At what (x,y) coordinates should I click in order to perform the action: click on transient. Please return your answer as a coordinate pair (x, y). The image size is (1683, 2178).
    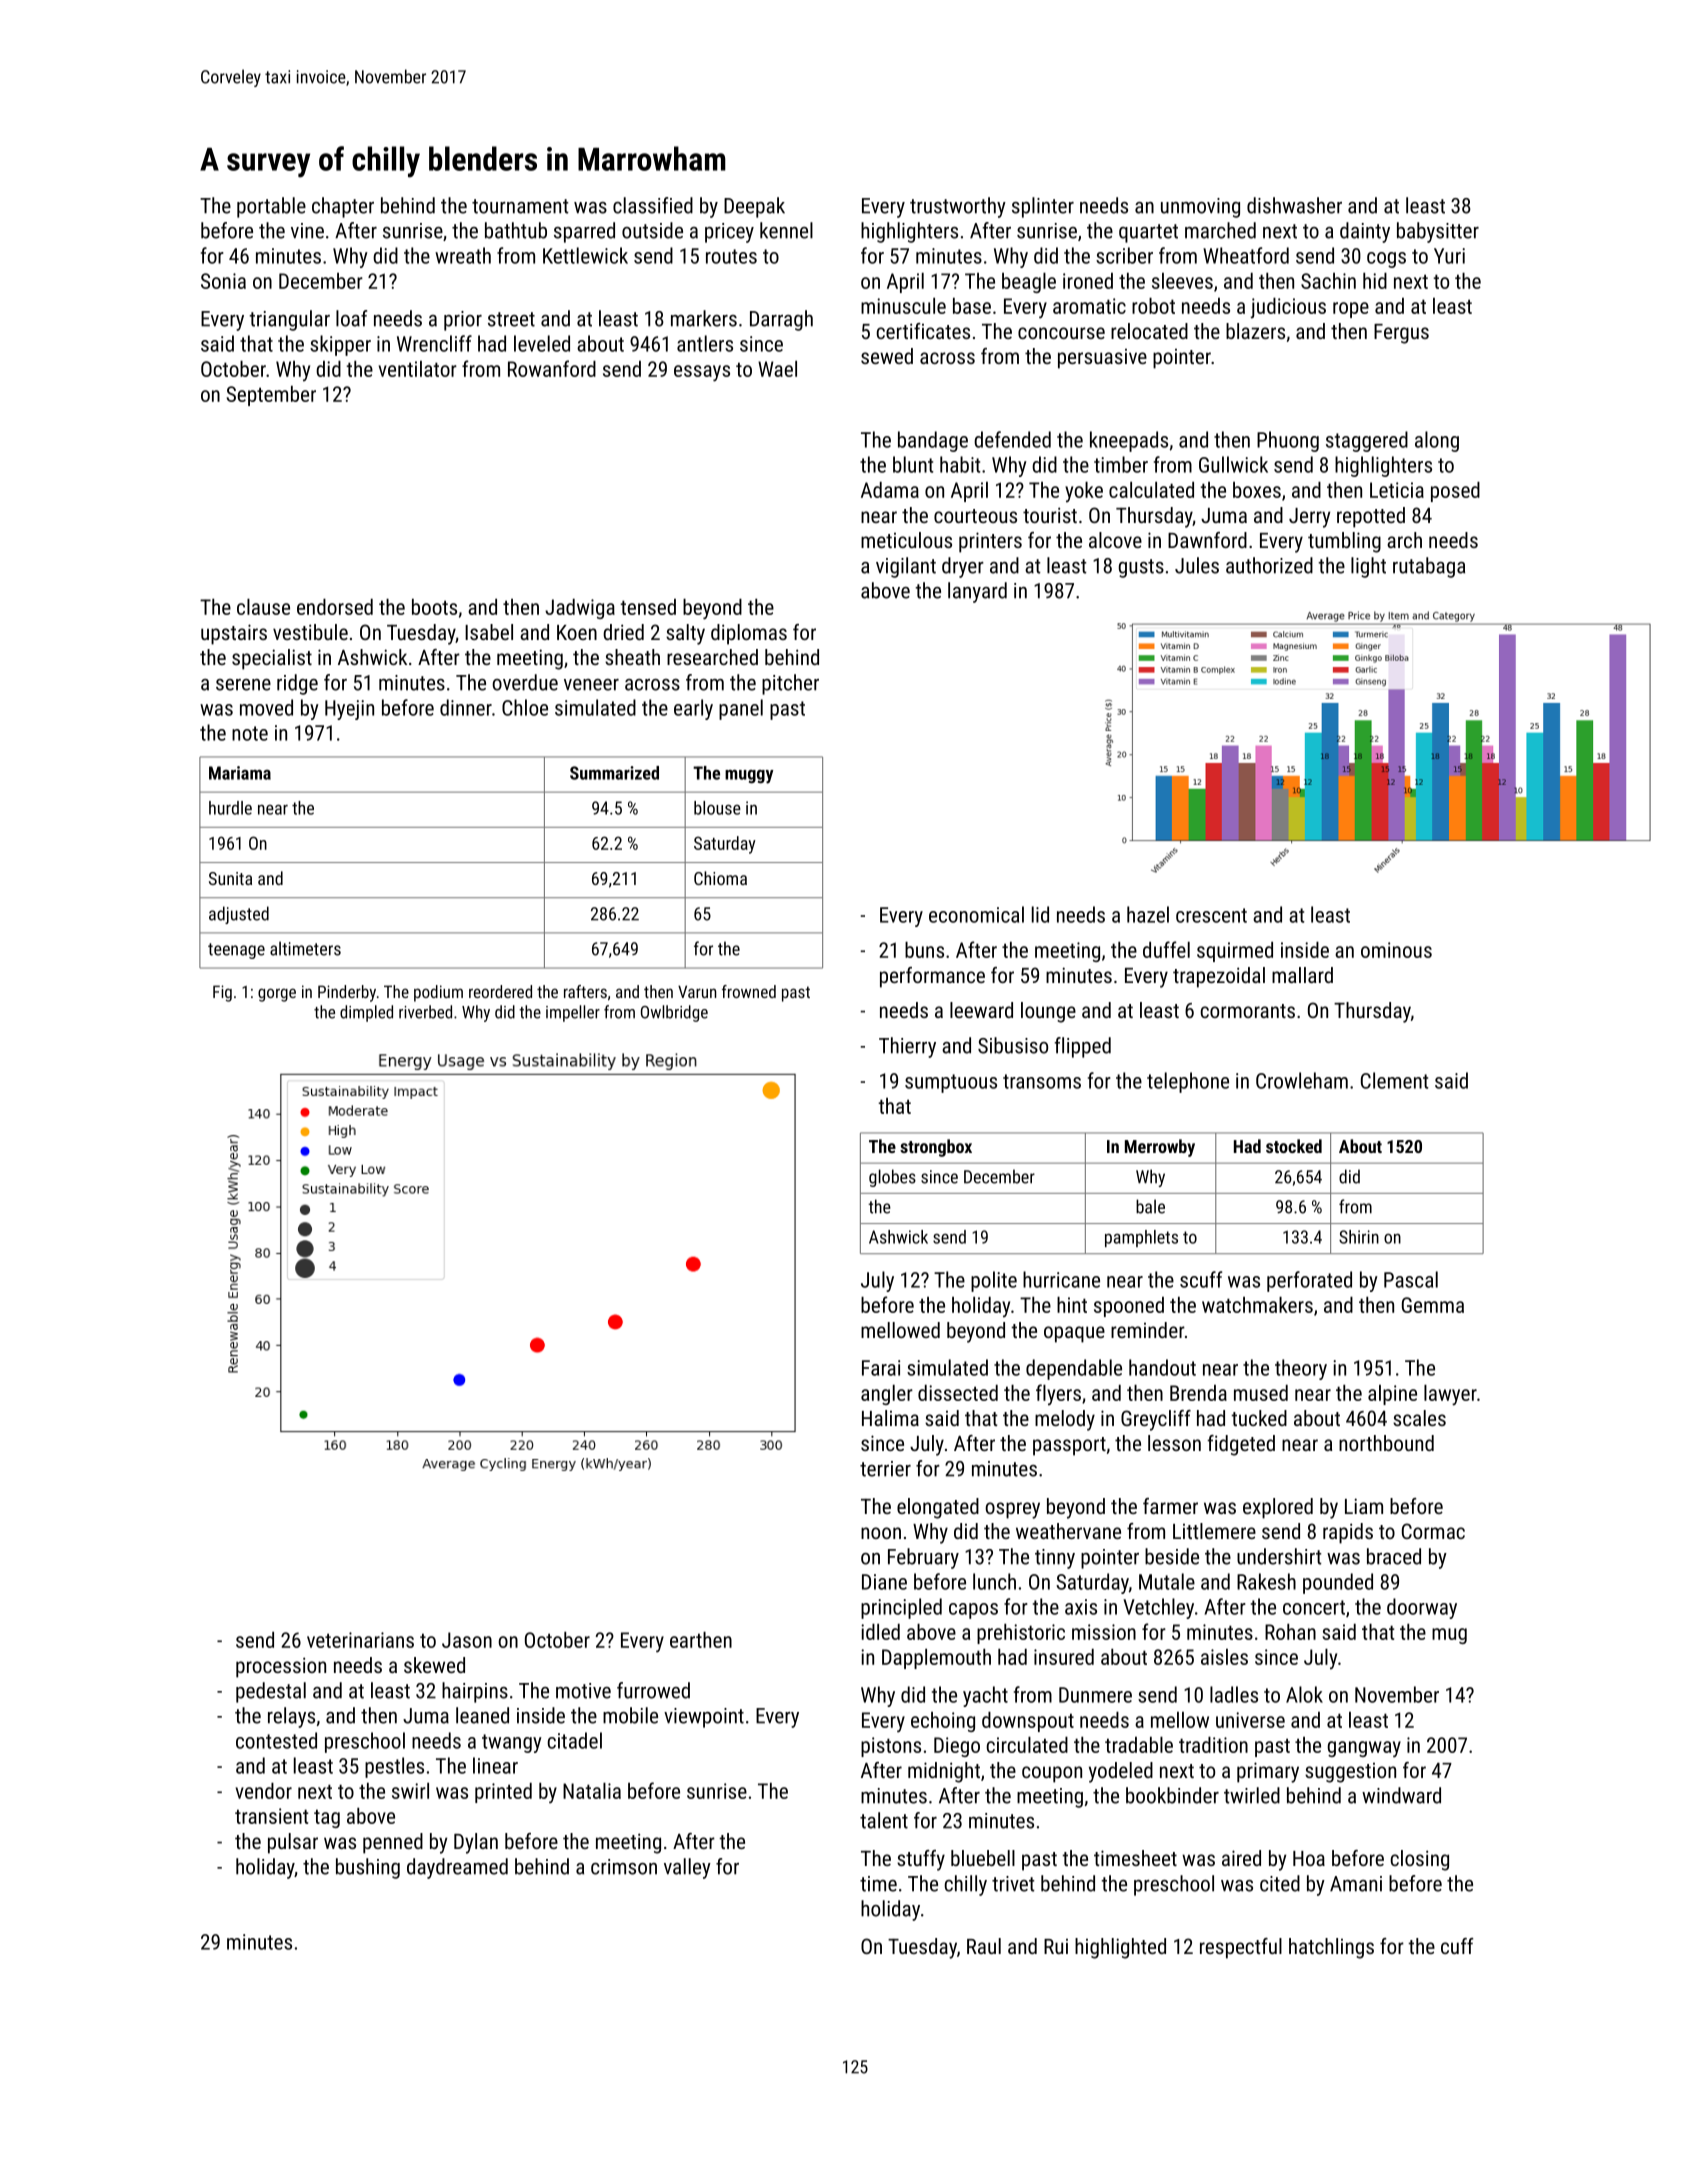
    Looking at the image, I should click on (271, 1816).
